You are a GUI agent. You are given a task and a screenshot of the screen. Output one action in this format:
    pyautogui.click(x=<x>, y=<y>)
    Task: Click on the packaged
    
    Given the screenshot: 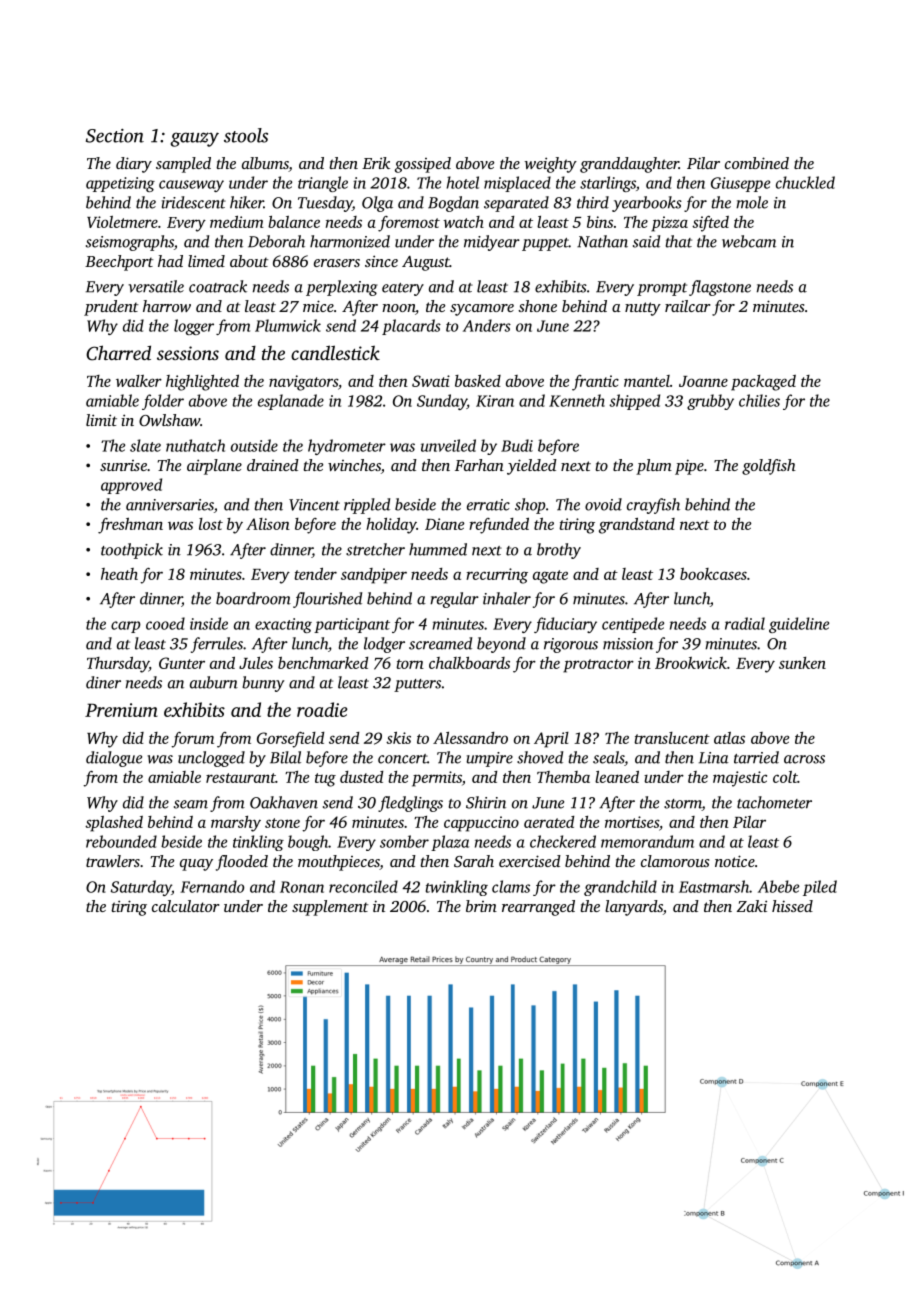 What is the action you would take?
    pyautogui.click(x=763, y=383)
